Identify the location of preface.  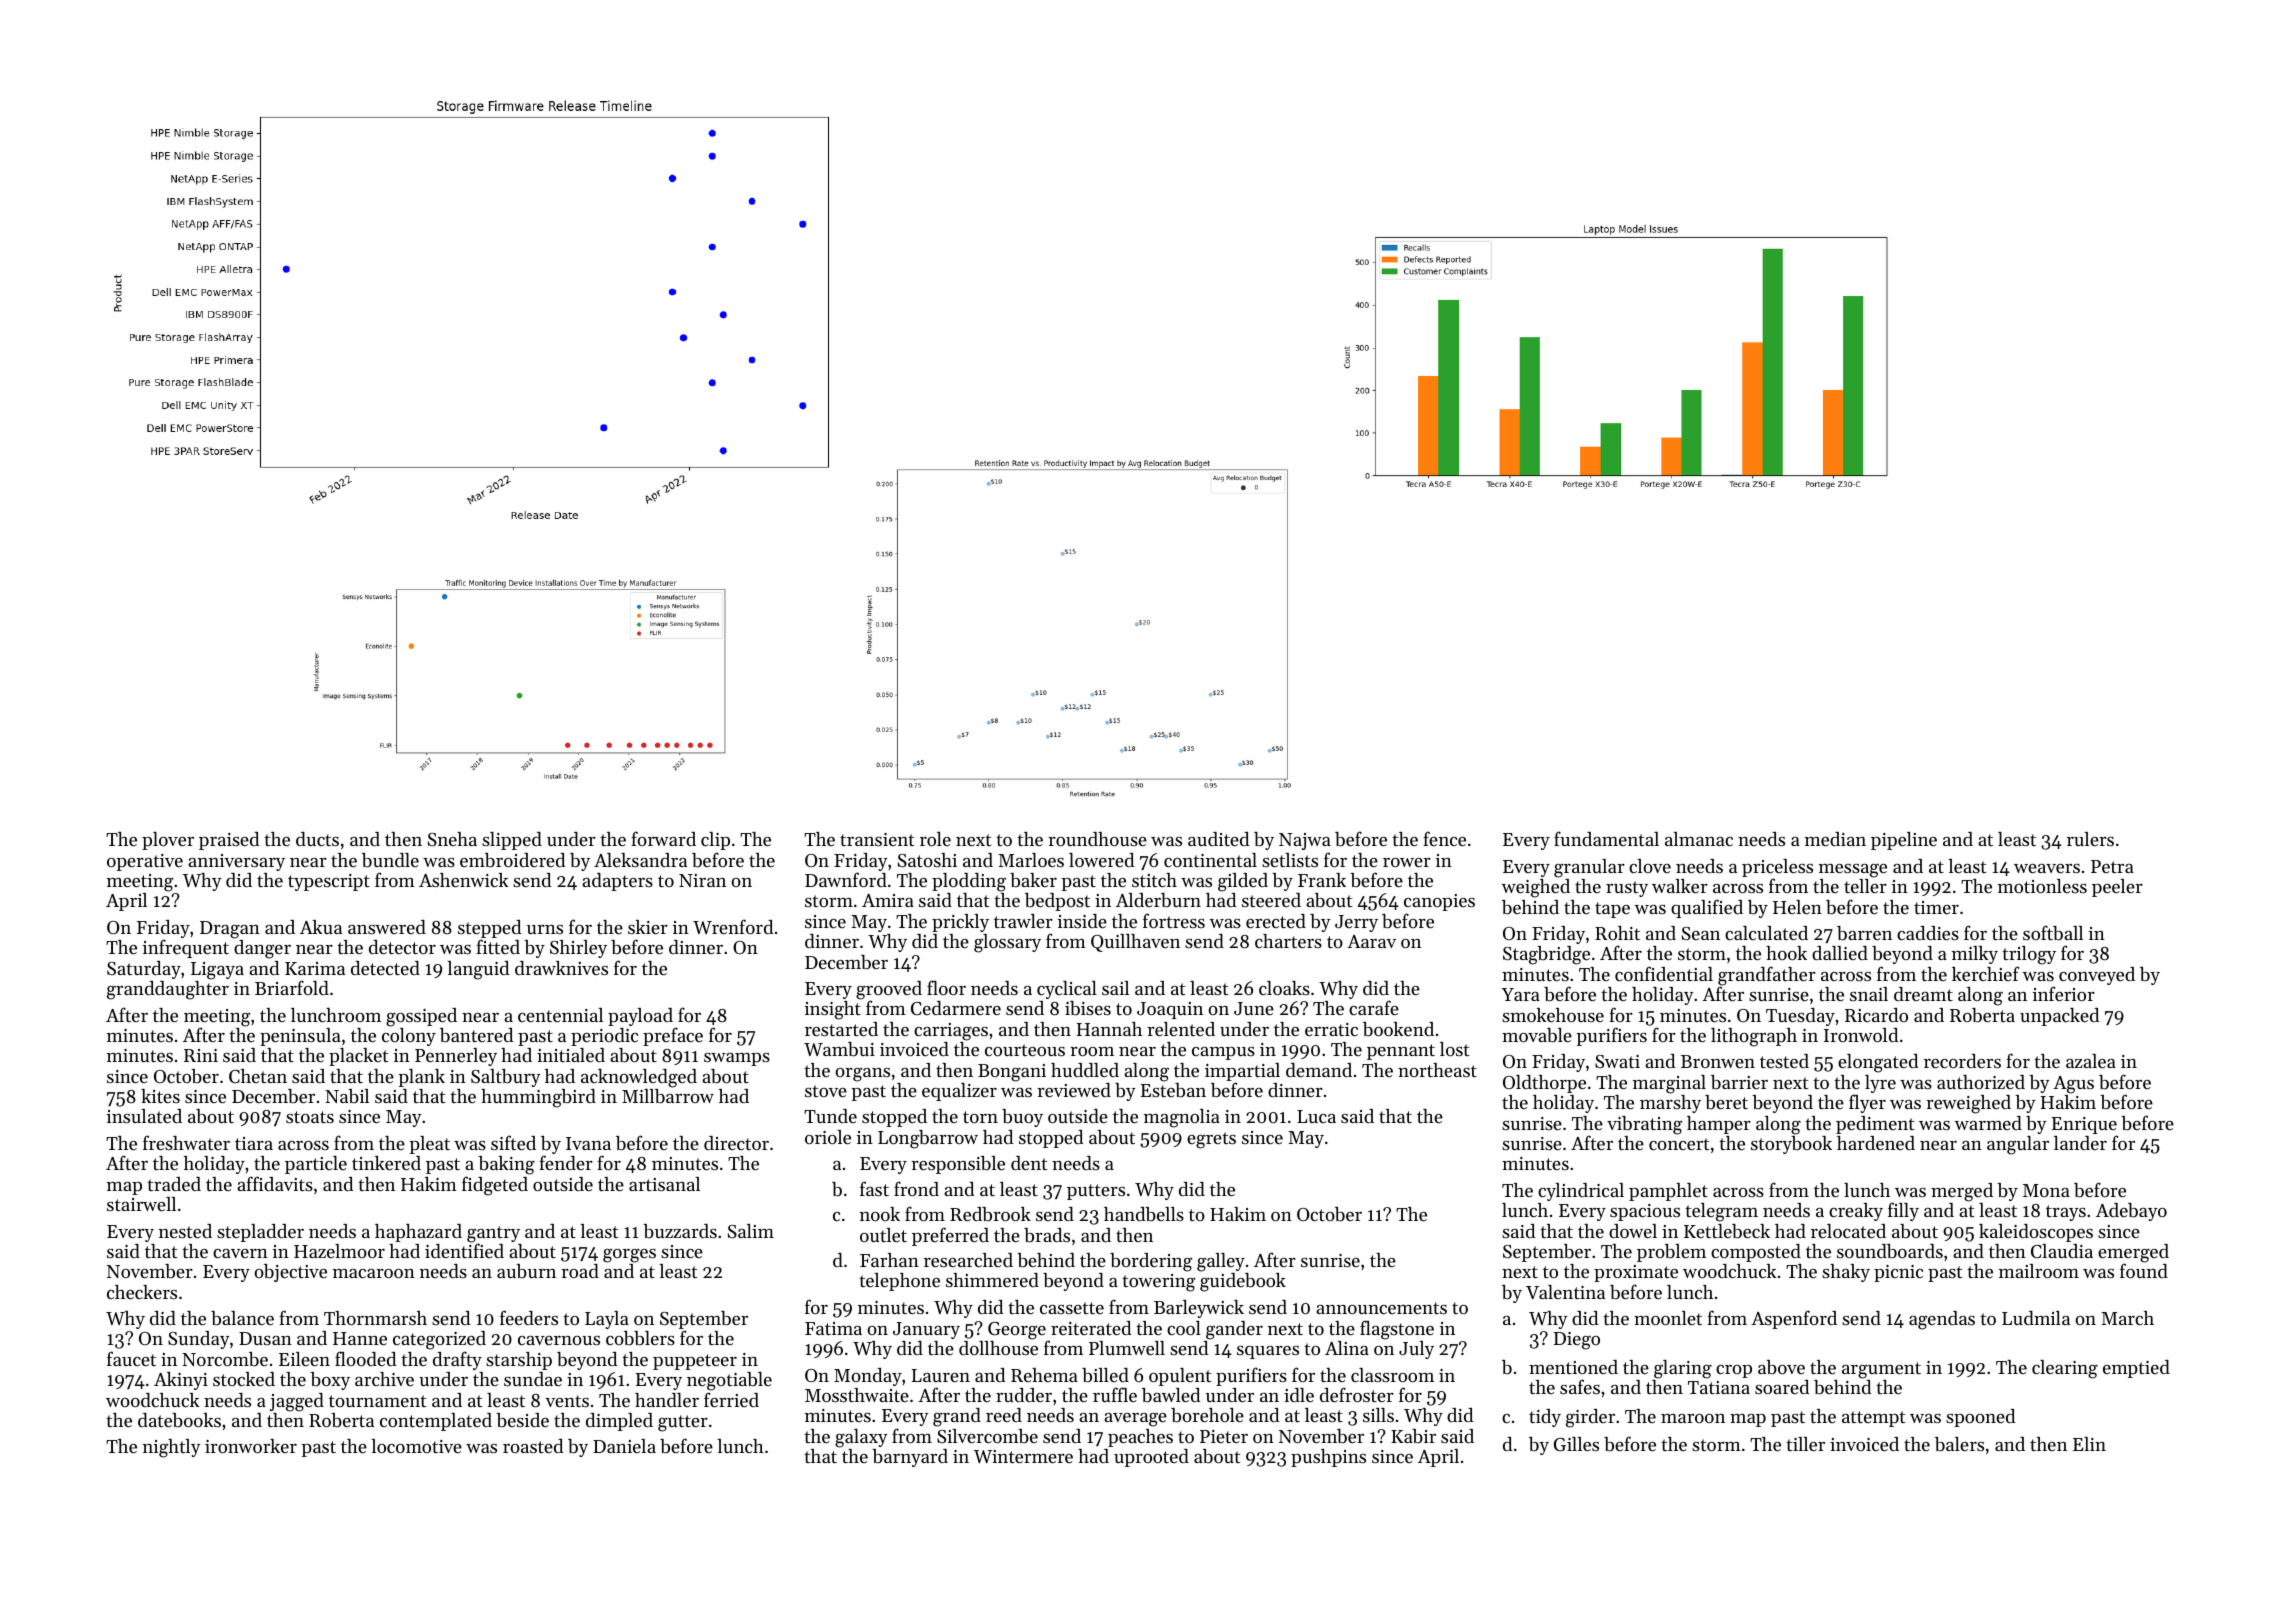
(673, 1036).
